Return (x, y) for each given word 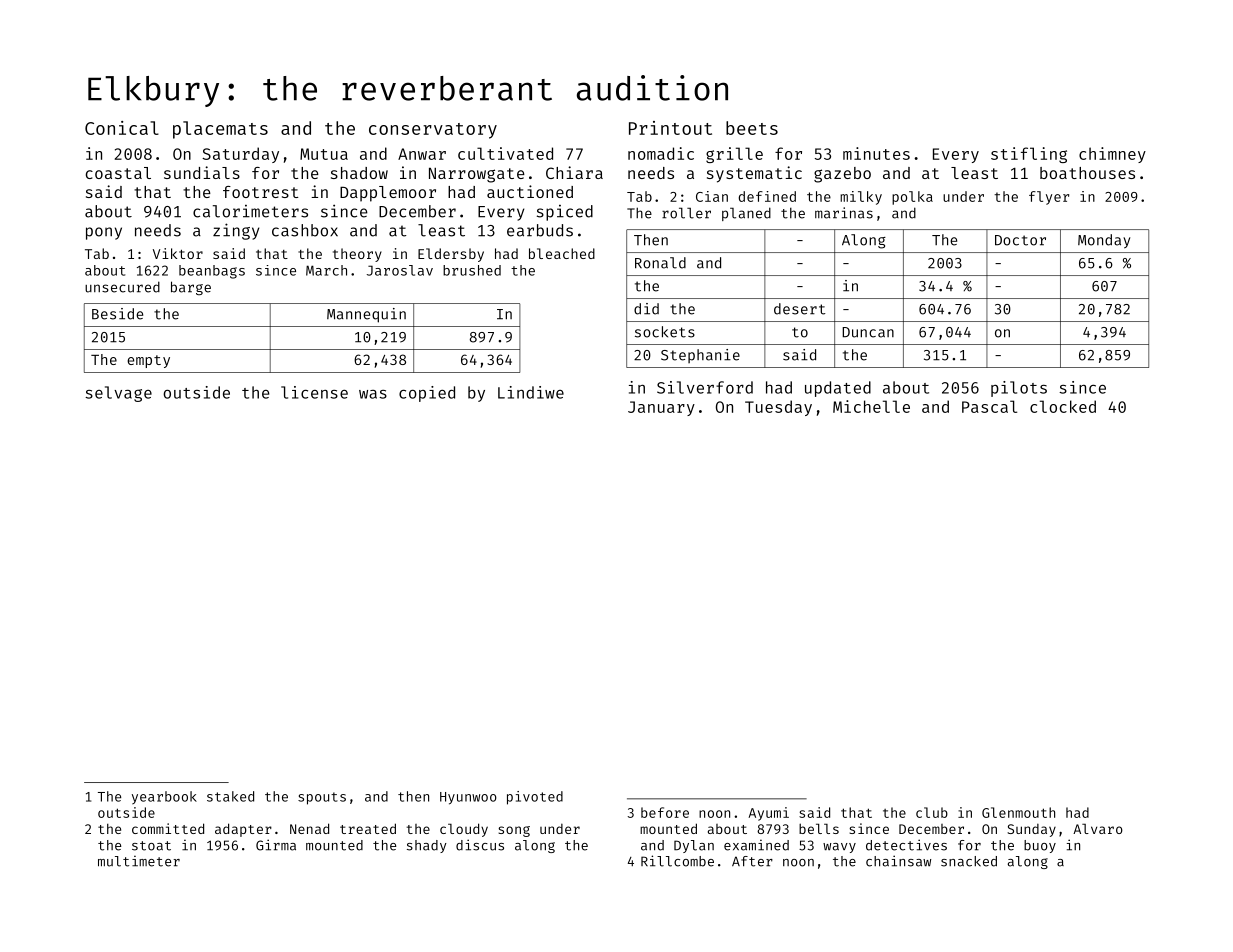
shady (427, 846)
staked (230, 796)
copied (427, 394)
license (314, 392)
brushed (472, 270)
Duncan (868, 332)
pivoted (535, 798)
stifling (1029, 155)
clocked (1063, 406)
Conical (122, 128)
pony (104, 233)
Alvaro (1098, 828)
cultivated (505, 153)
